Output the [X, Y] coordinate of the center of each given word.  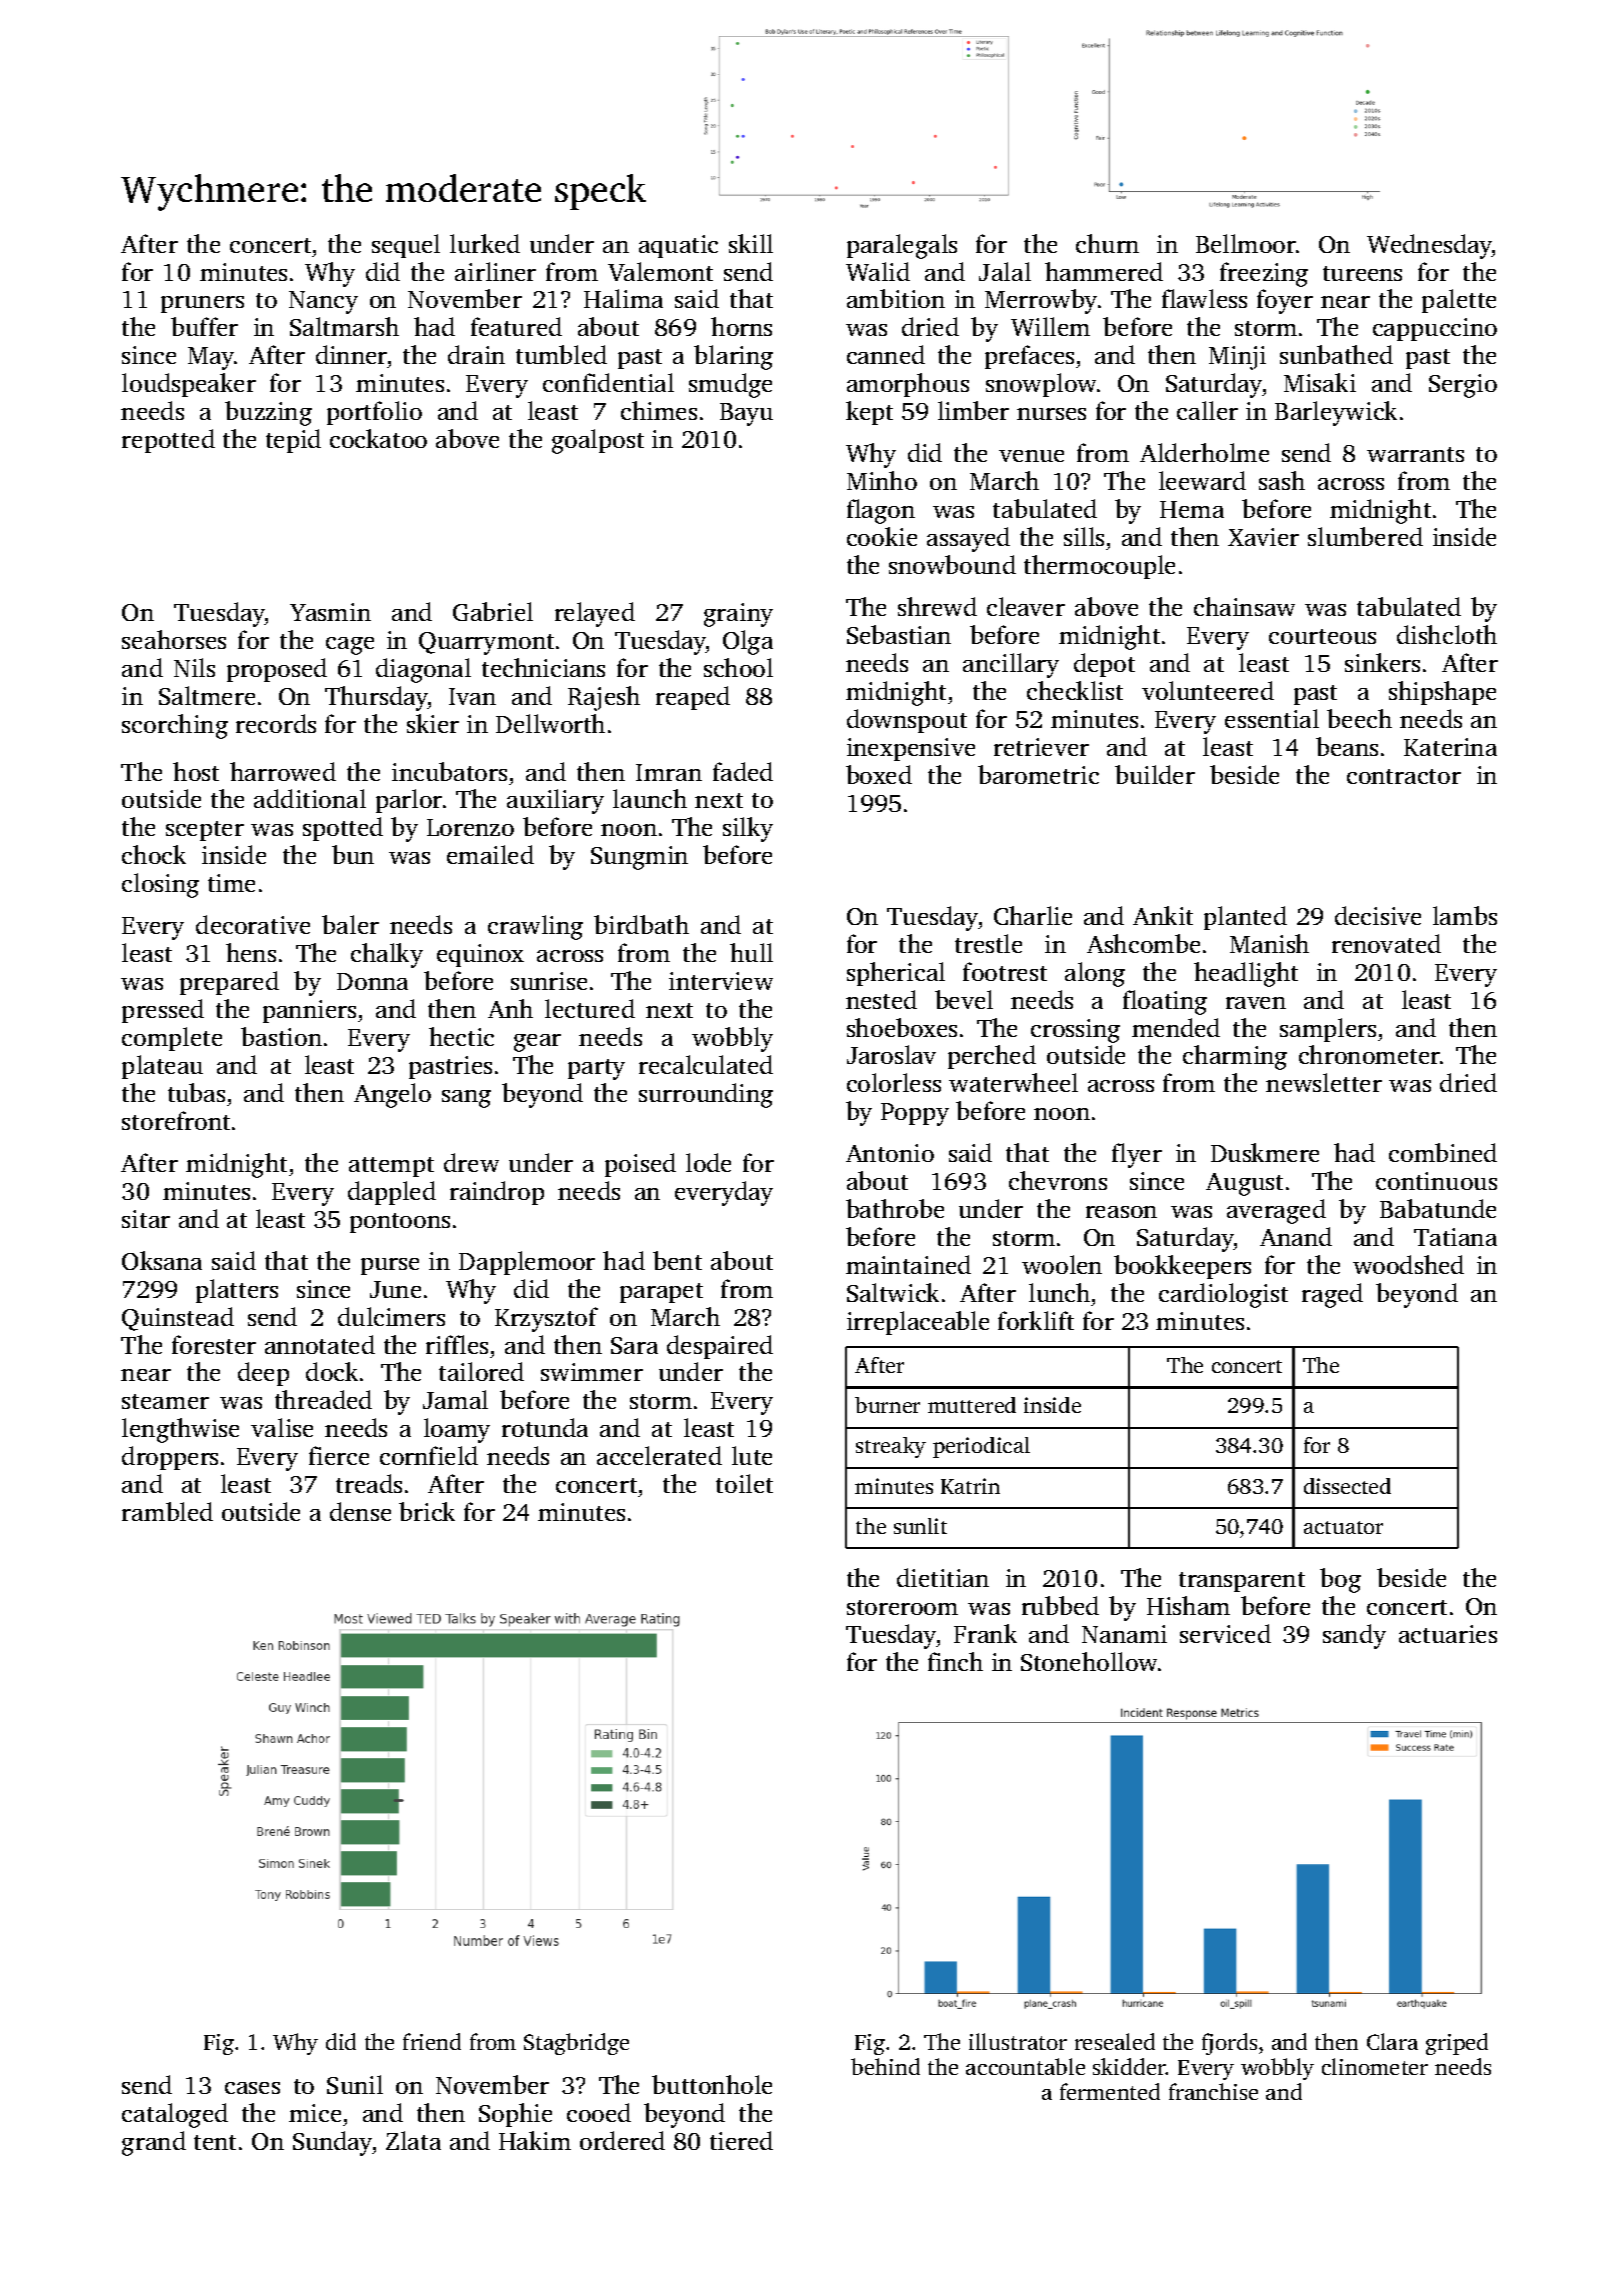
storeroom [902, 1607]
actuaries [1448, 1634]
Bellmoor [1246, 243]
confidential [608, 382]
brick [427, 1511]
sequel [406, 246]
